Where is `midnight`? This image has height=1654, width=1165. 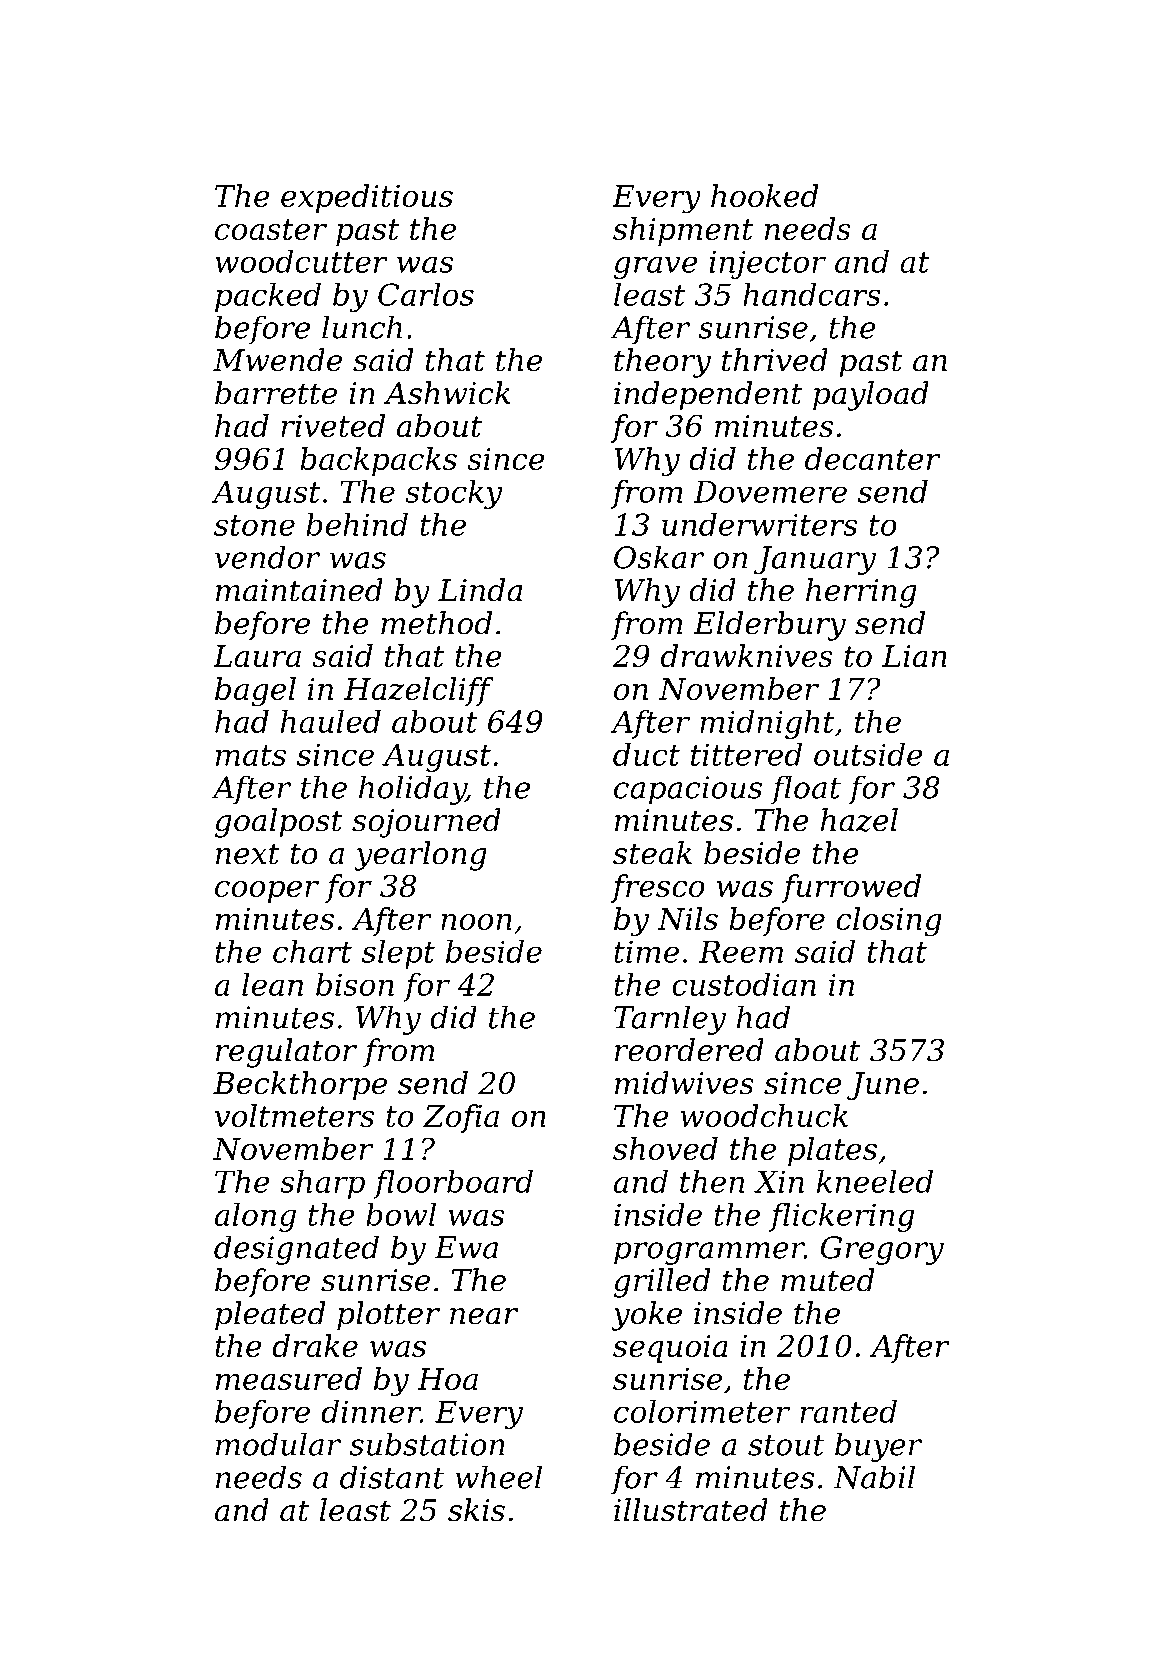 midnight is located at coordinates (767, 724).
